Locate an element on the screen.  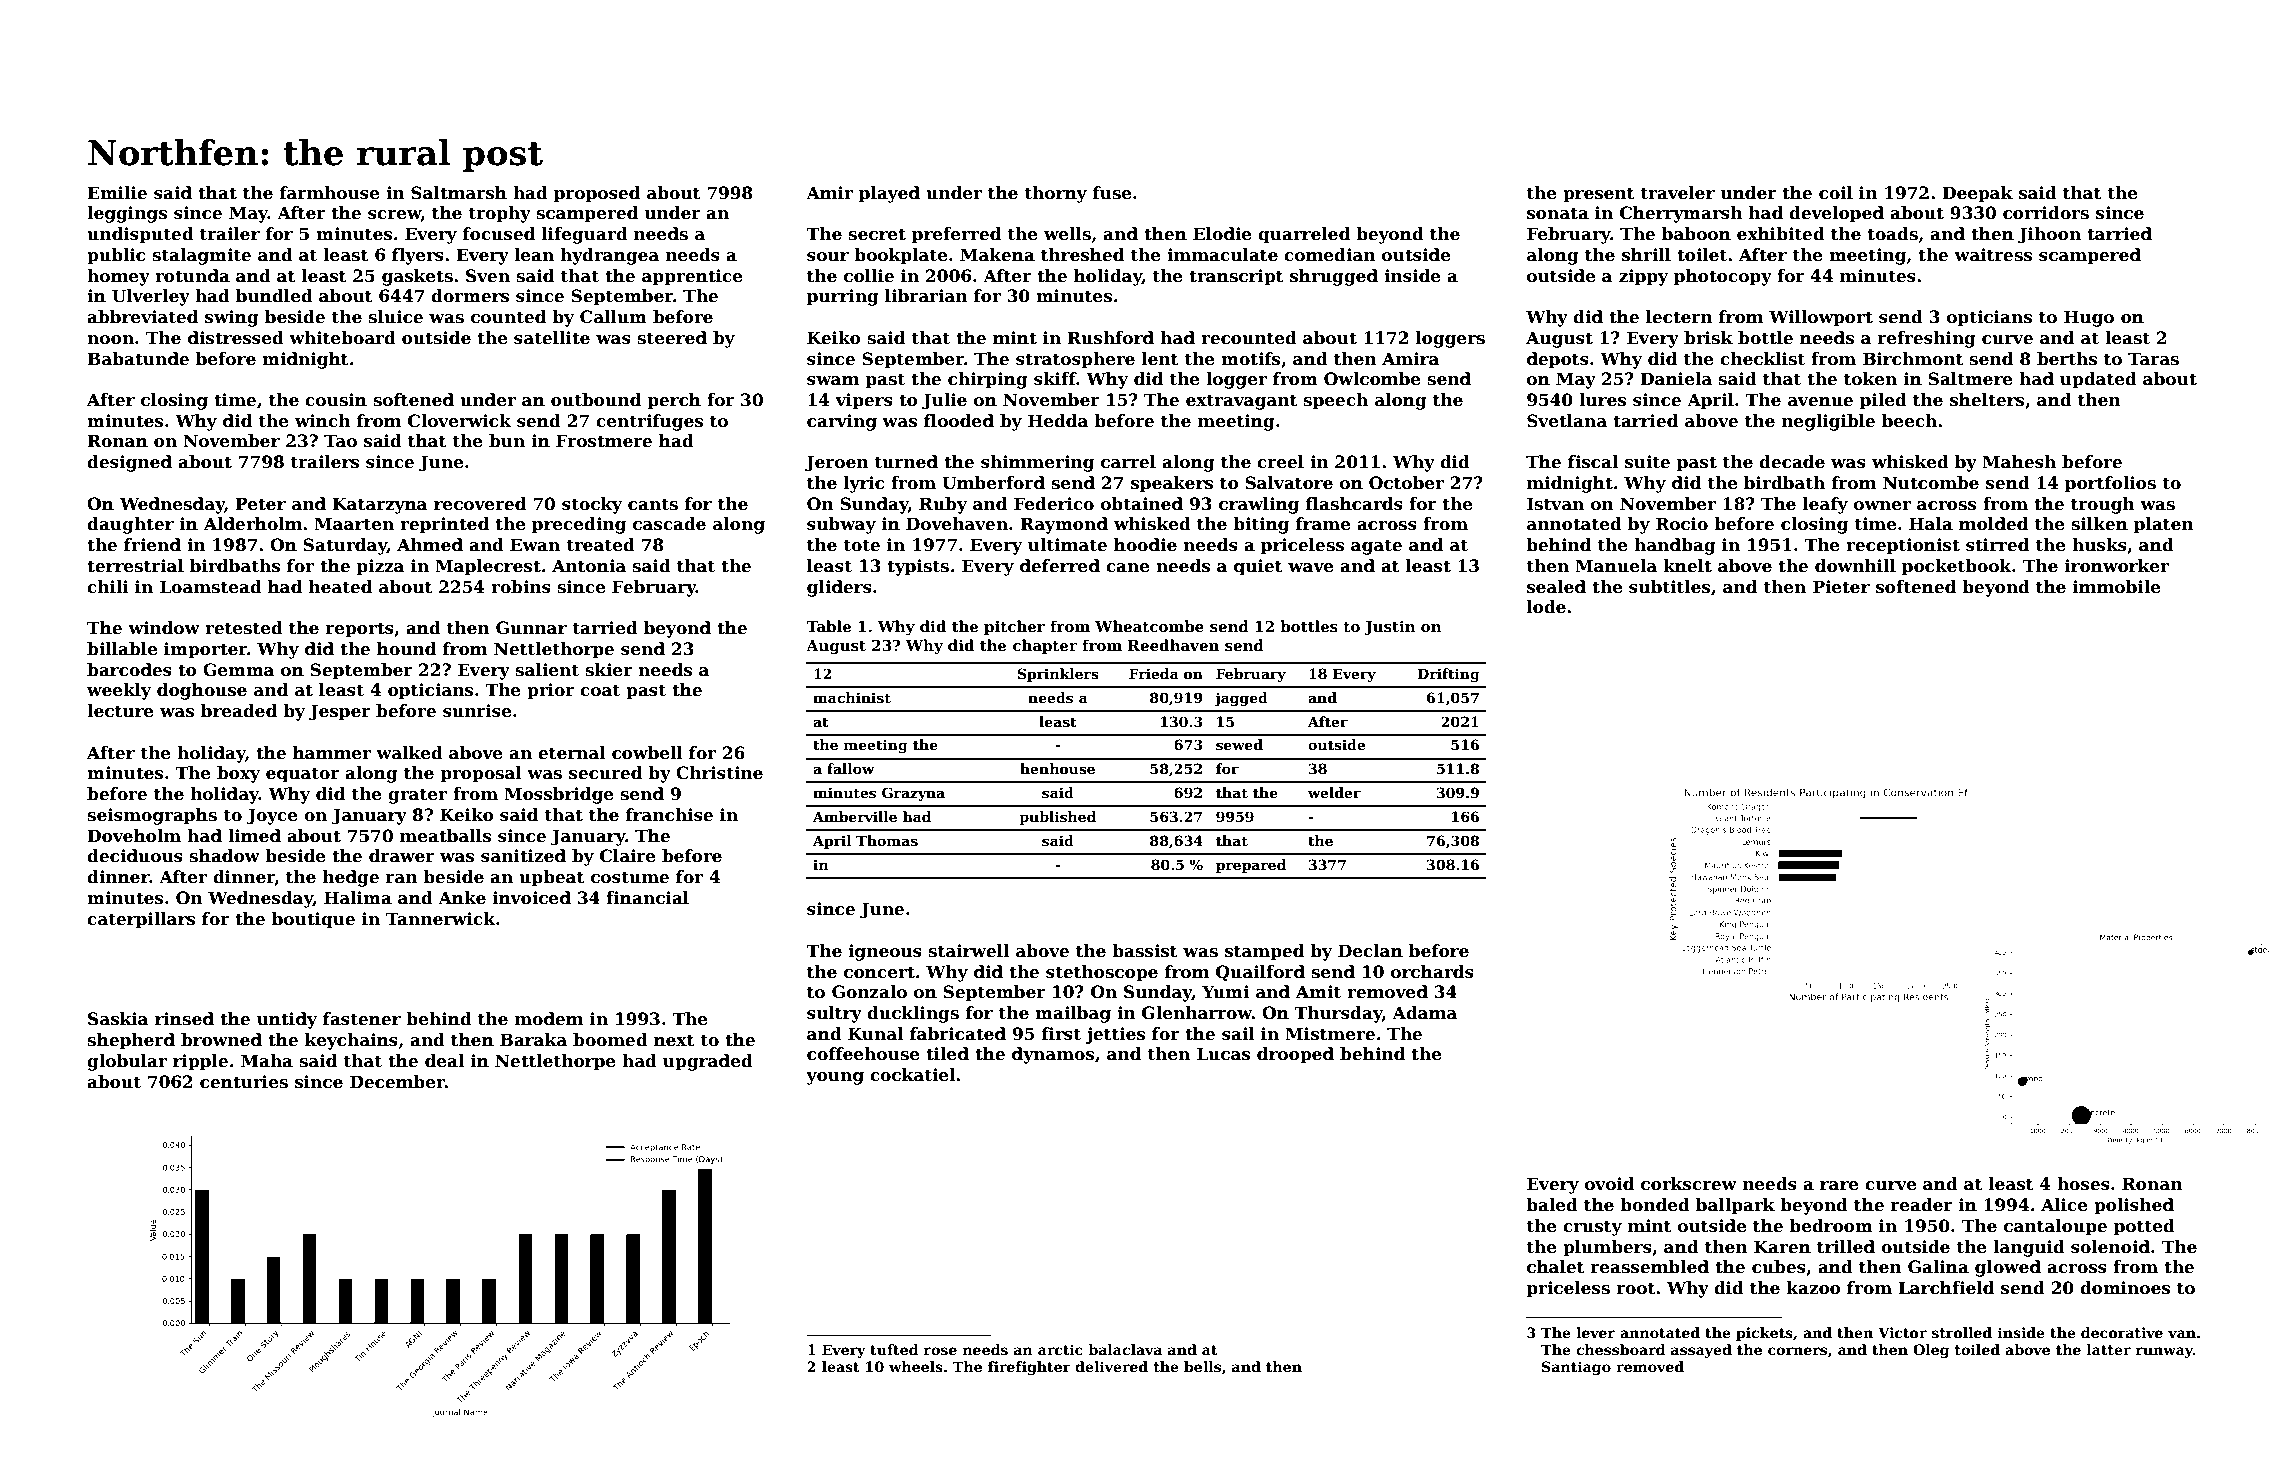
Tannerwick is located at coordinates (441, 919).
